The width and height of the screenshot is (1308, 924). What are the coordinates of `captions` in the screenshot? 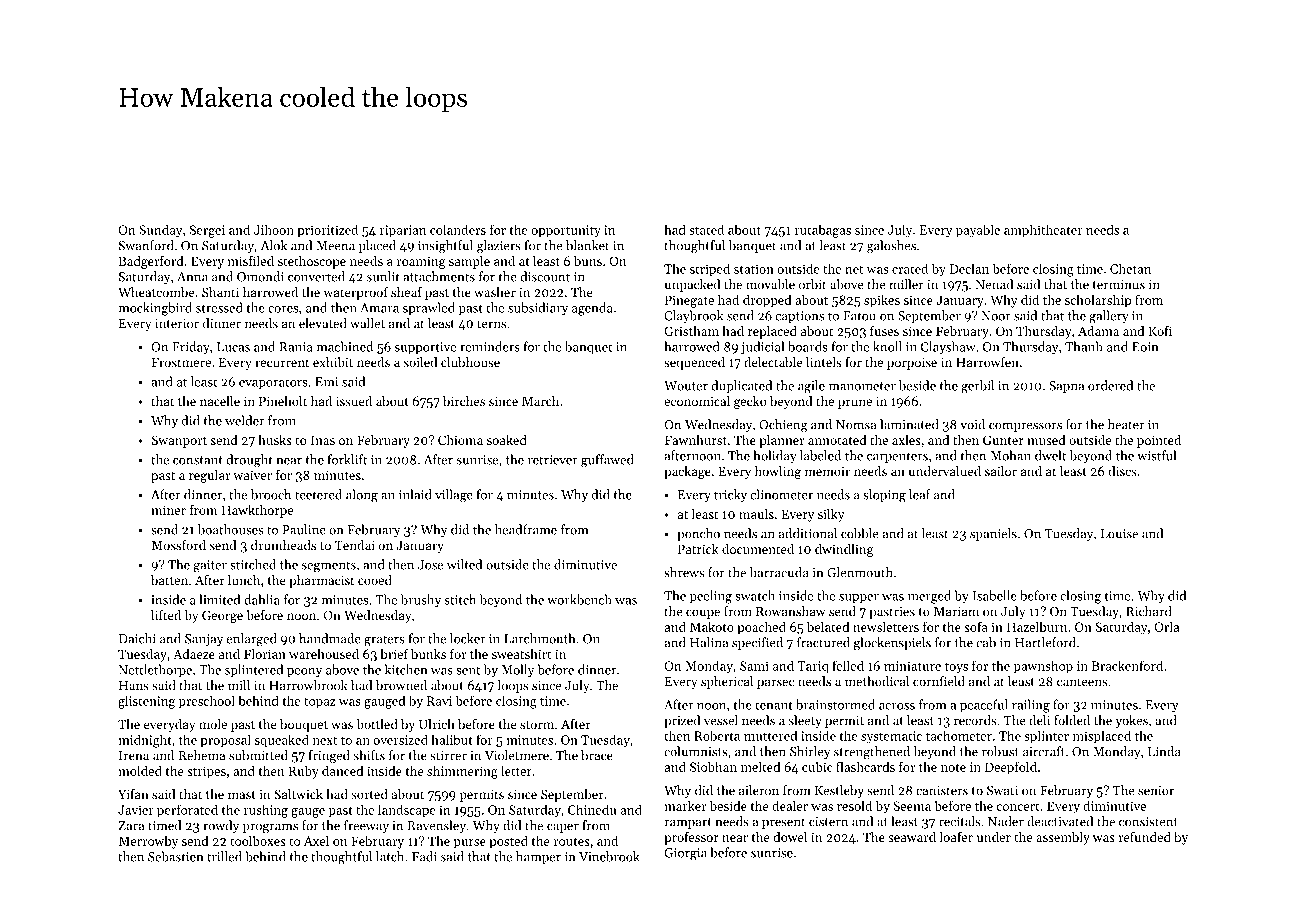 It's located at (800, 317).
